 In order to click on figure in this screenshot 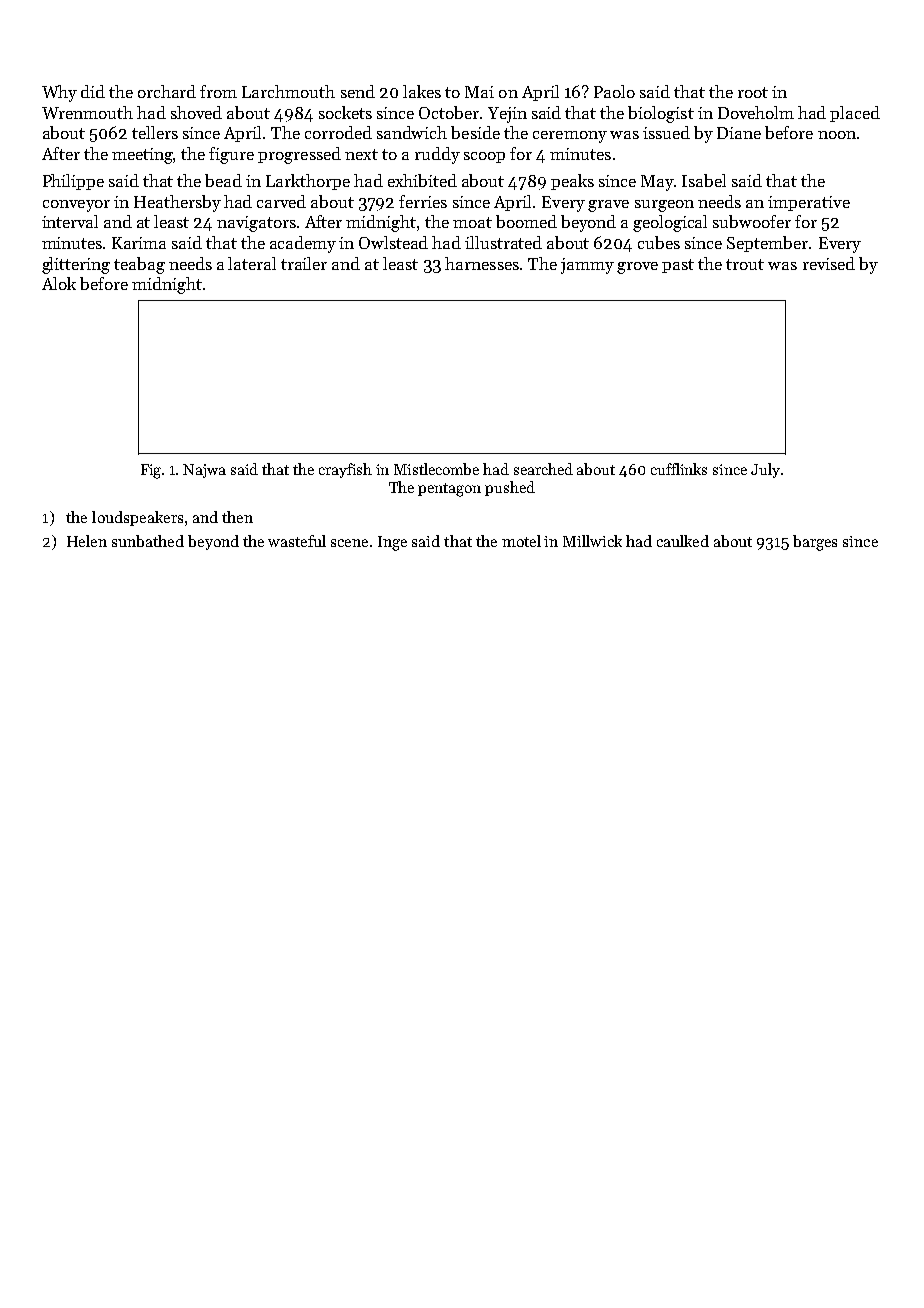, I will do `click(231, 155)`.
